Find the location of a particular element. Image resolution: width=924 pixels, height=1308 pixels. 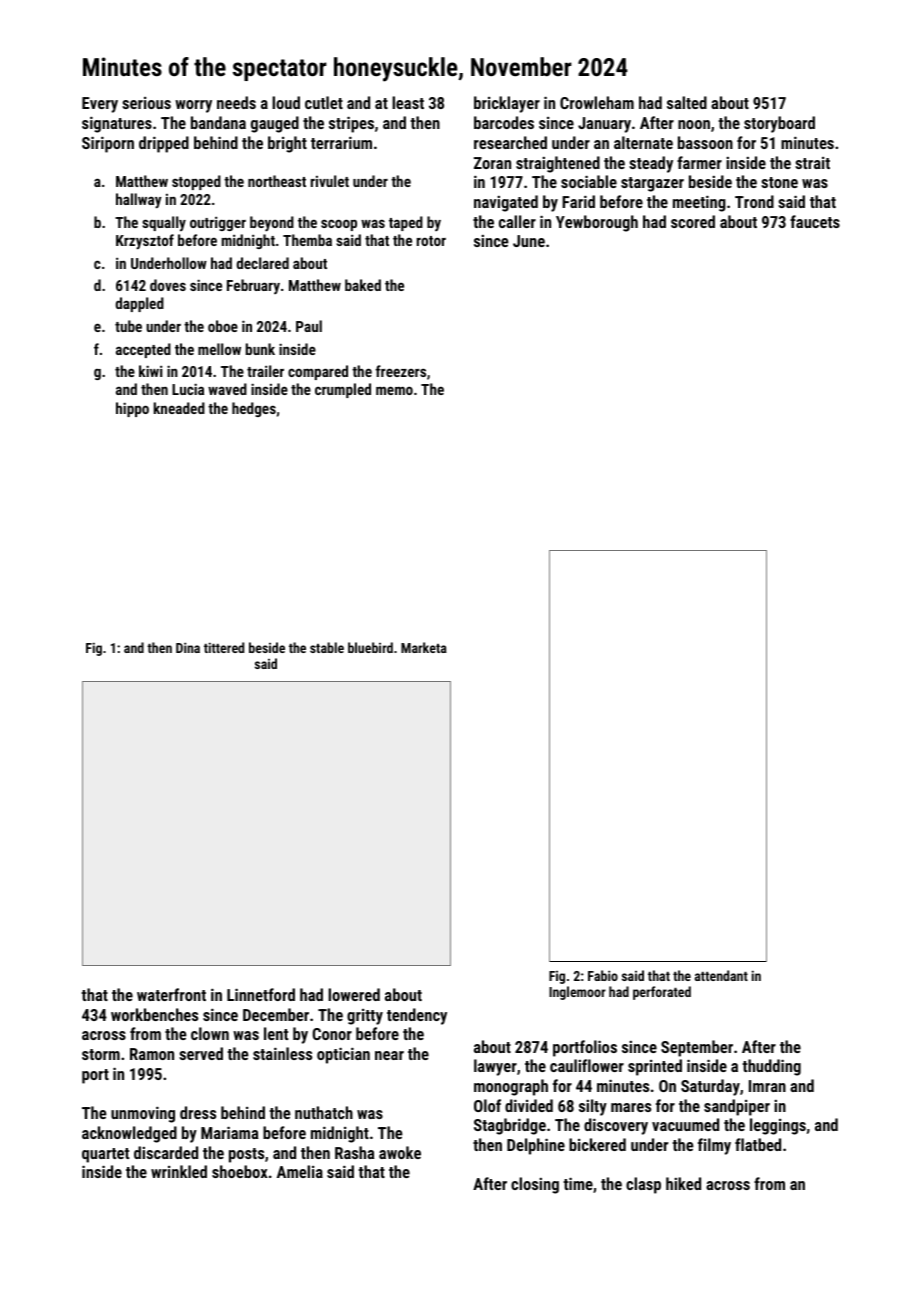

Trond is located at coordinates (754, 201).
